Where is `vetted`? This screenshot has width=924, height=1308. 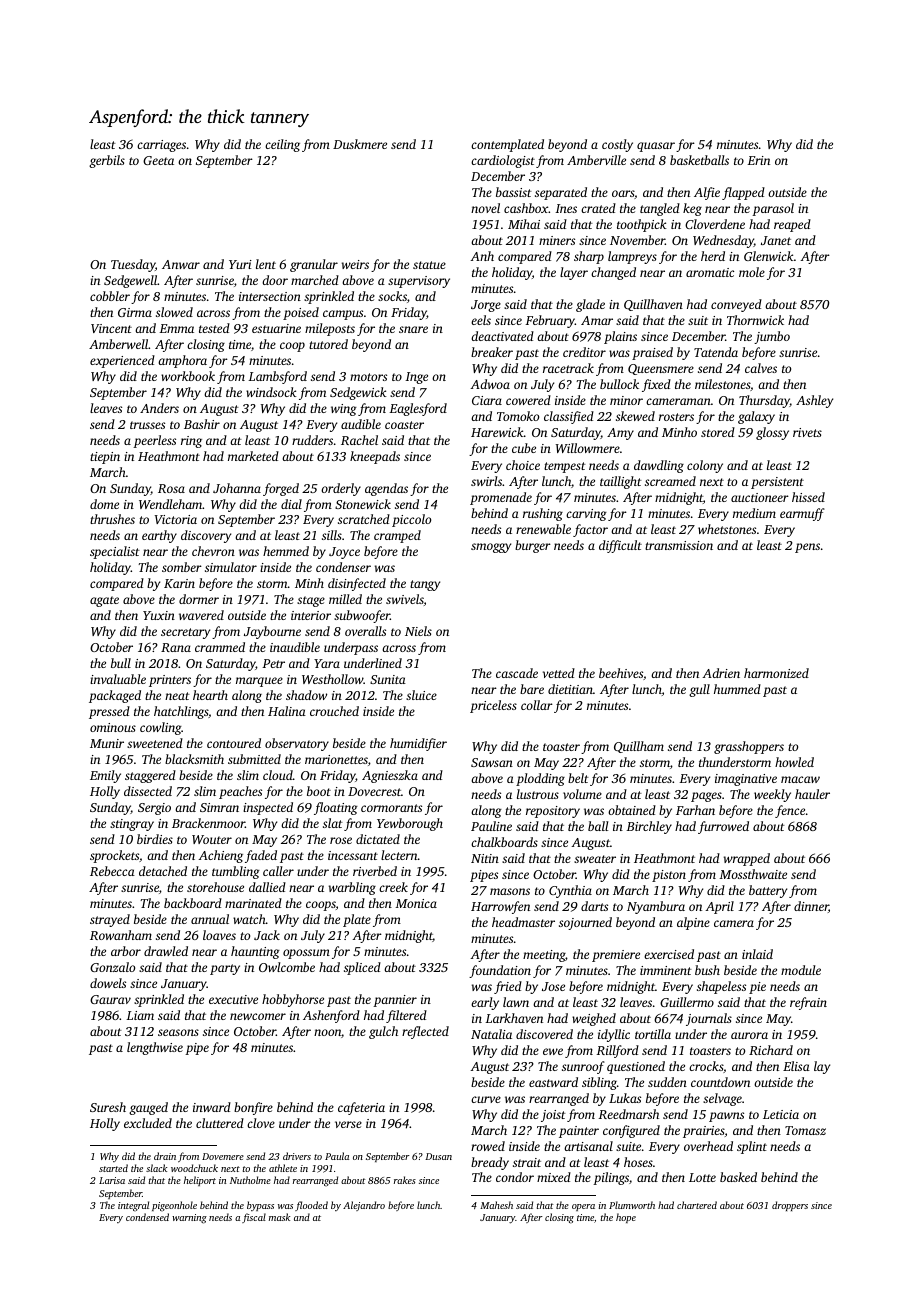
vetted is located at coordinates (559, 673).
